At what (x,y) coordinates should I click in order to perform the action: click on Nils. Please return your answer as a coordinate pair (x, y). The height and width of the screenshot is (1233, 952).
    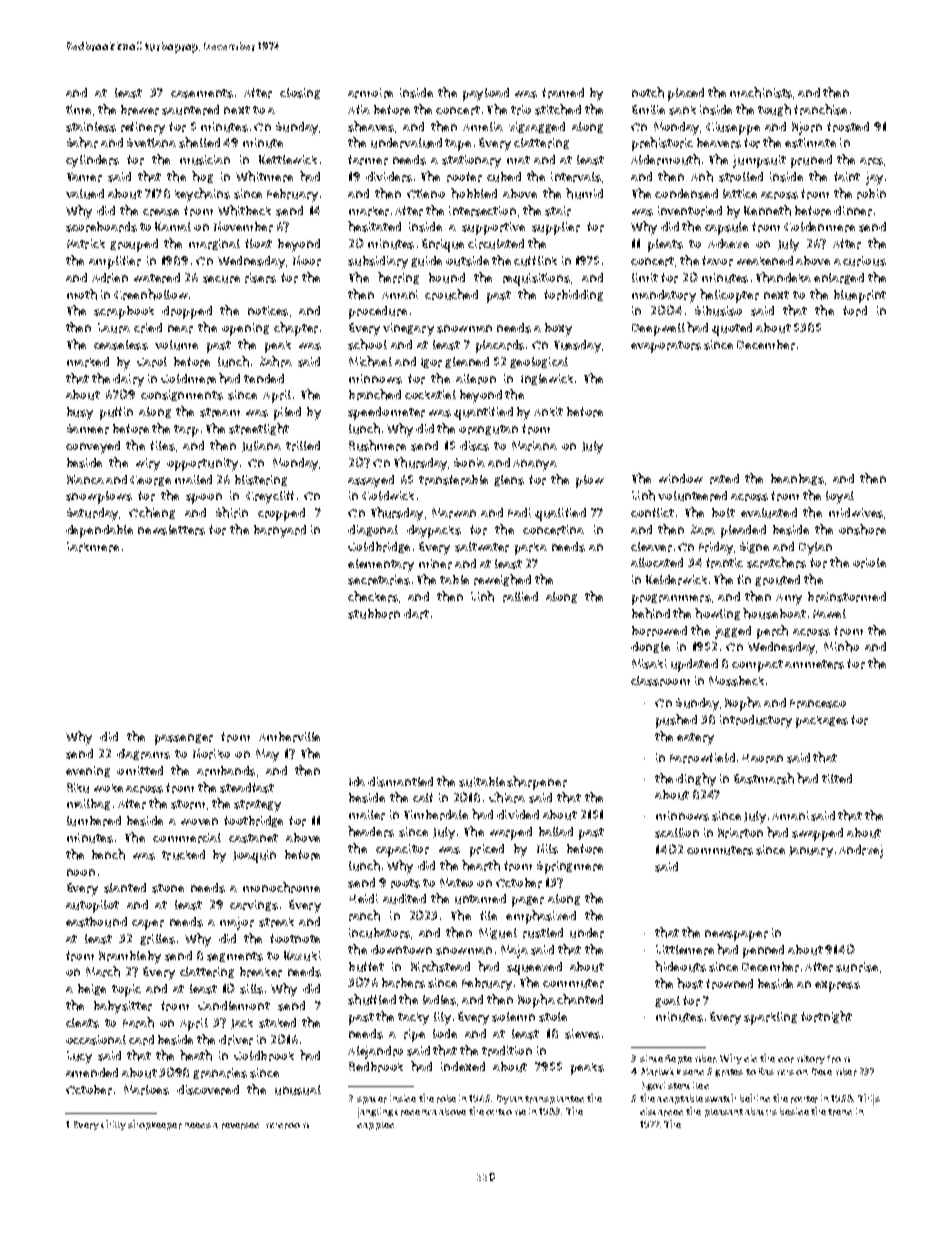
    Looking at the image, I should click on (547, 849).
